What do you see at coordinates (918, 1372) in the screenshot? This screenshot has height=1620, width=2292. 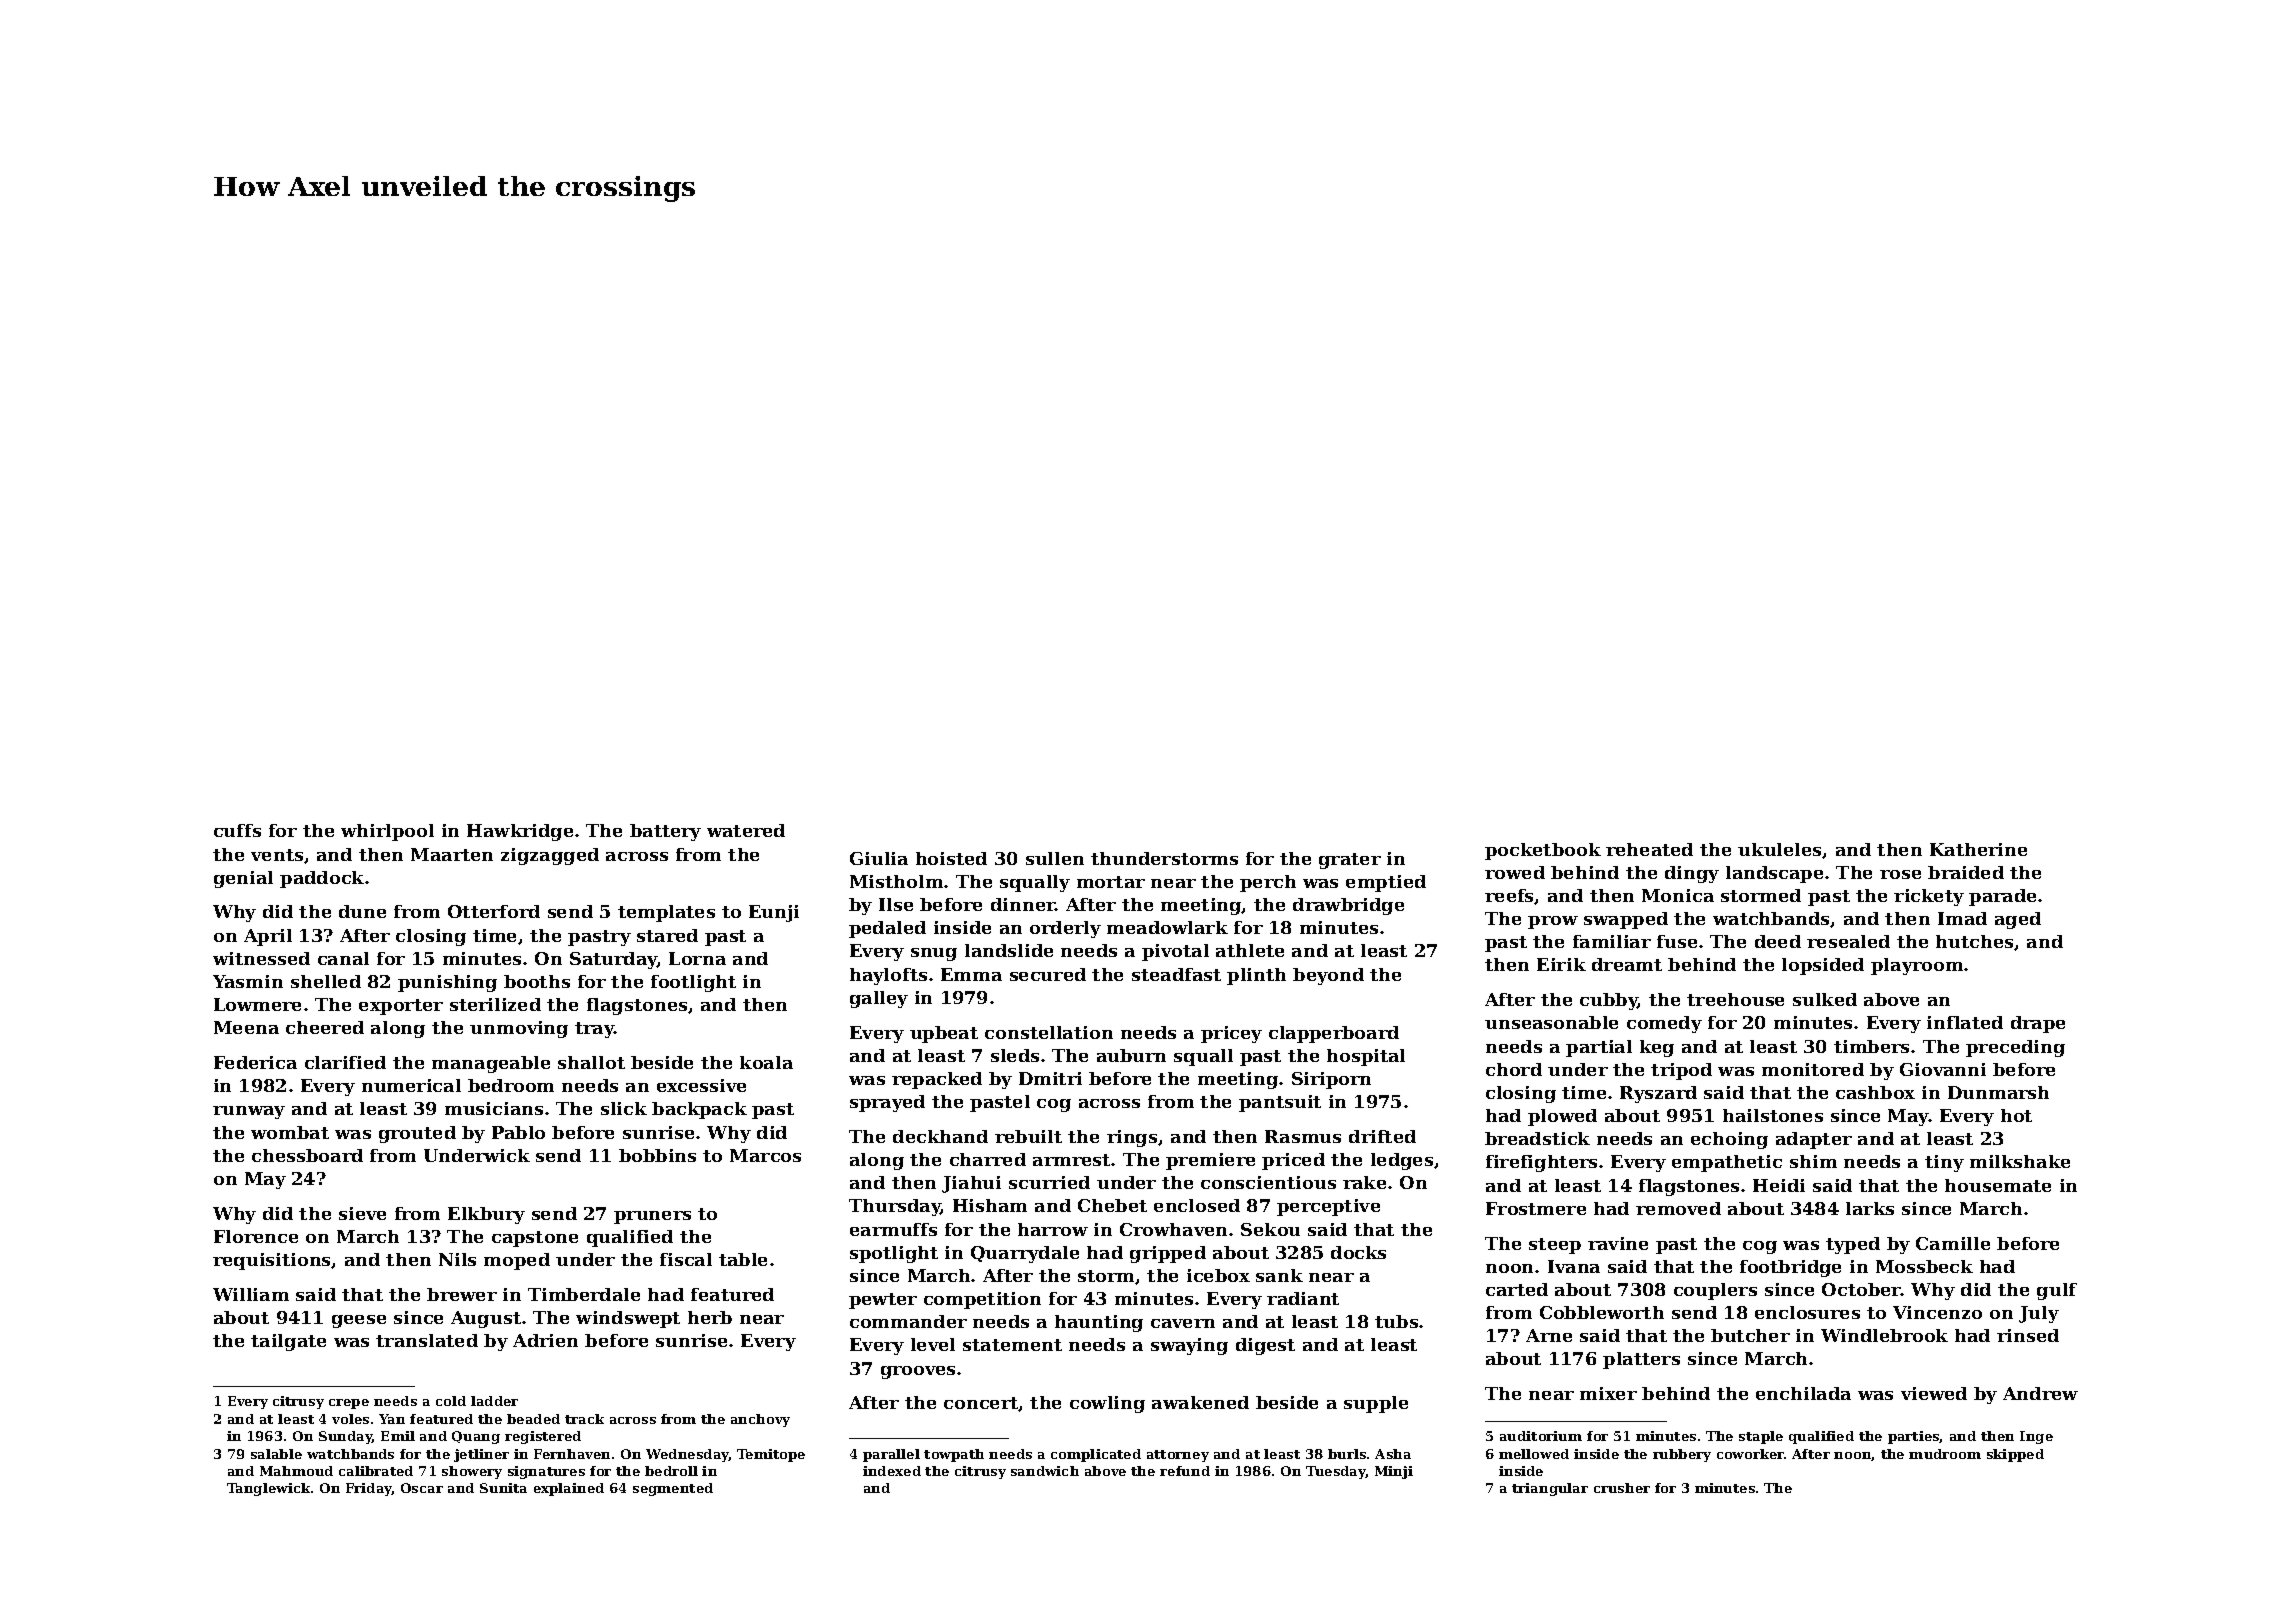 I see `grooves` at bounding box center [918, 1372].
